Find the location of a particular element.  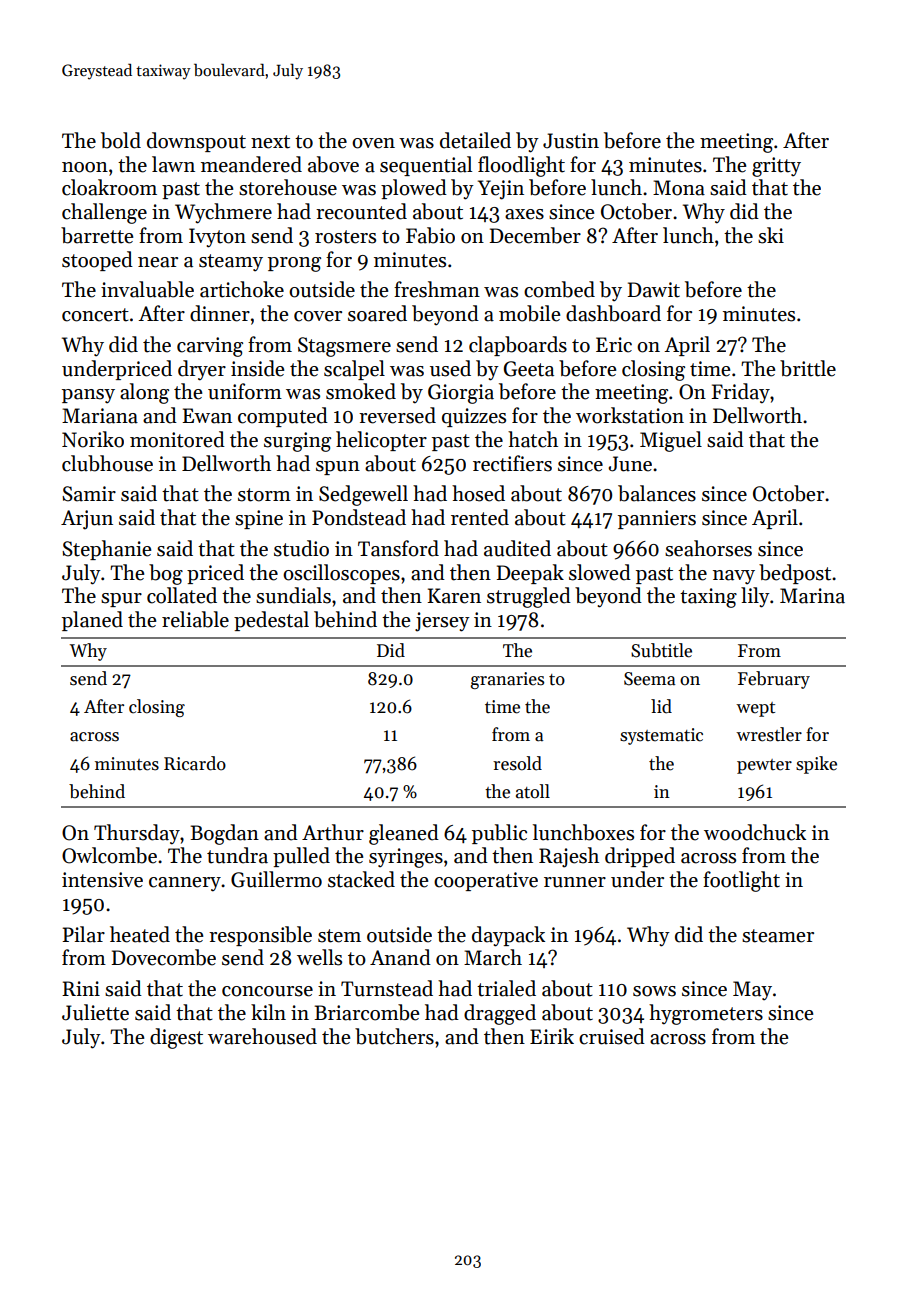

soared is located at coordinates (377, 313).
